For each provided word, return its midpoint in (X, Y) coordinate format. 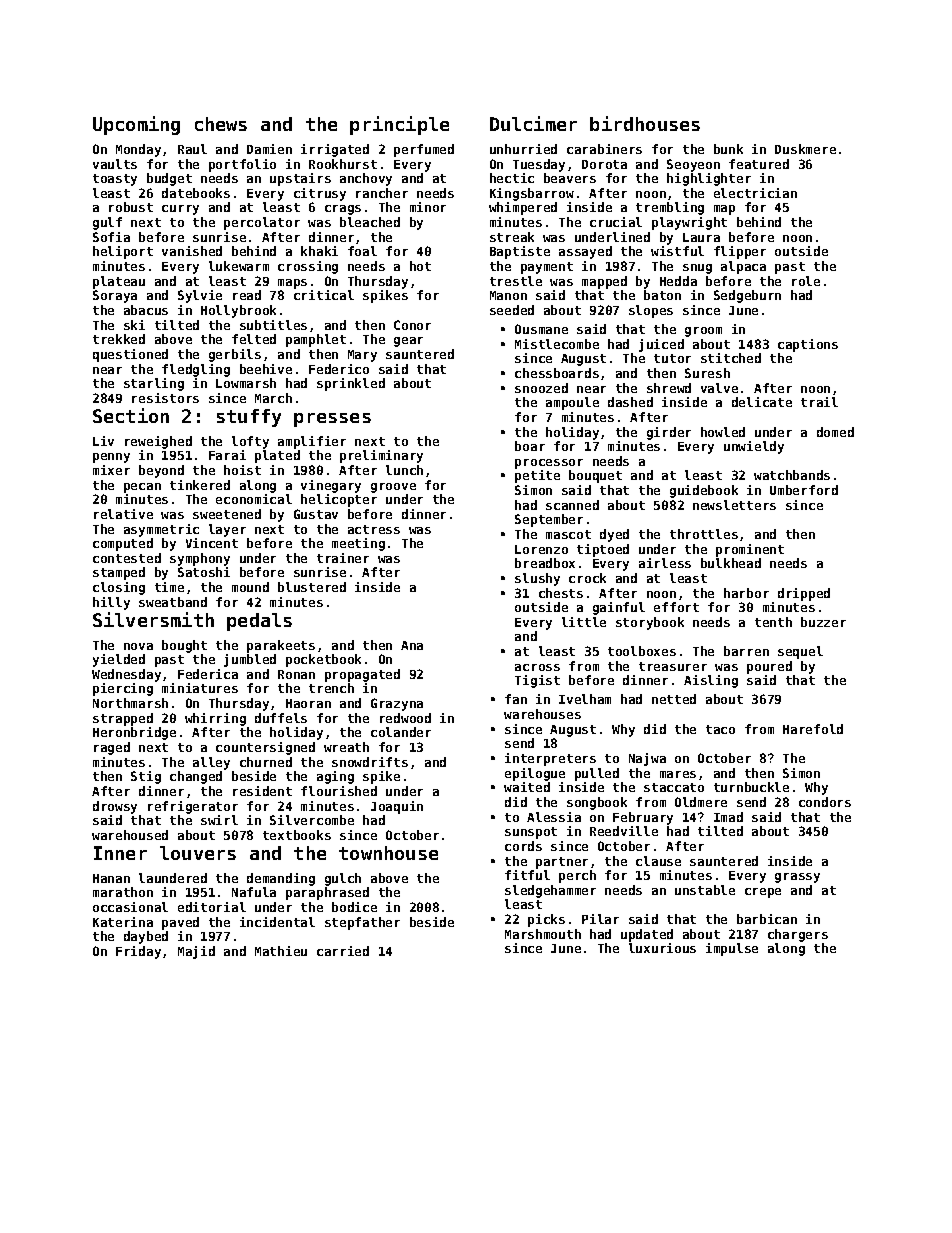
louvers (198, 853)
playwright (689, 223)
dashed (630, 402)
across (537, 667)
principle (399, 125)
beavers (570, 178)
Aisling (711, 681)
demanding (281, 879)
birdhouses (645, 123)
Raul (192, 149)
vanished (192, 251)
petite (537, 476)
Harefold (813, 729)
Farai (227, 455)
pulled (597, 774)
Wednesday (126, 675)
